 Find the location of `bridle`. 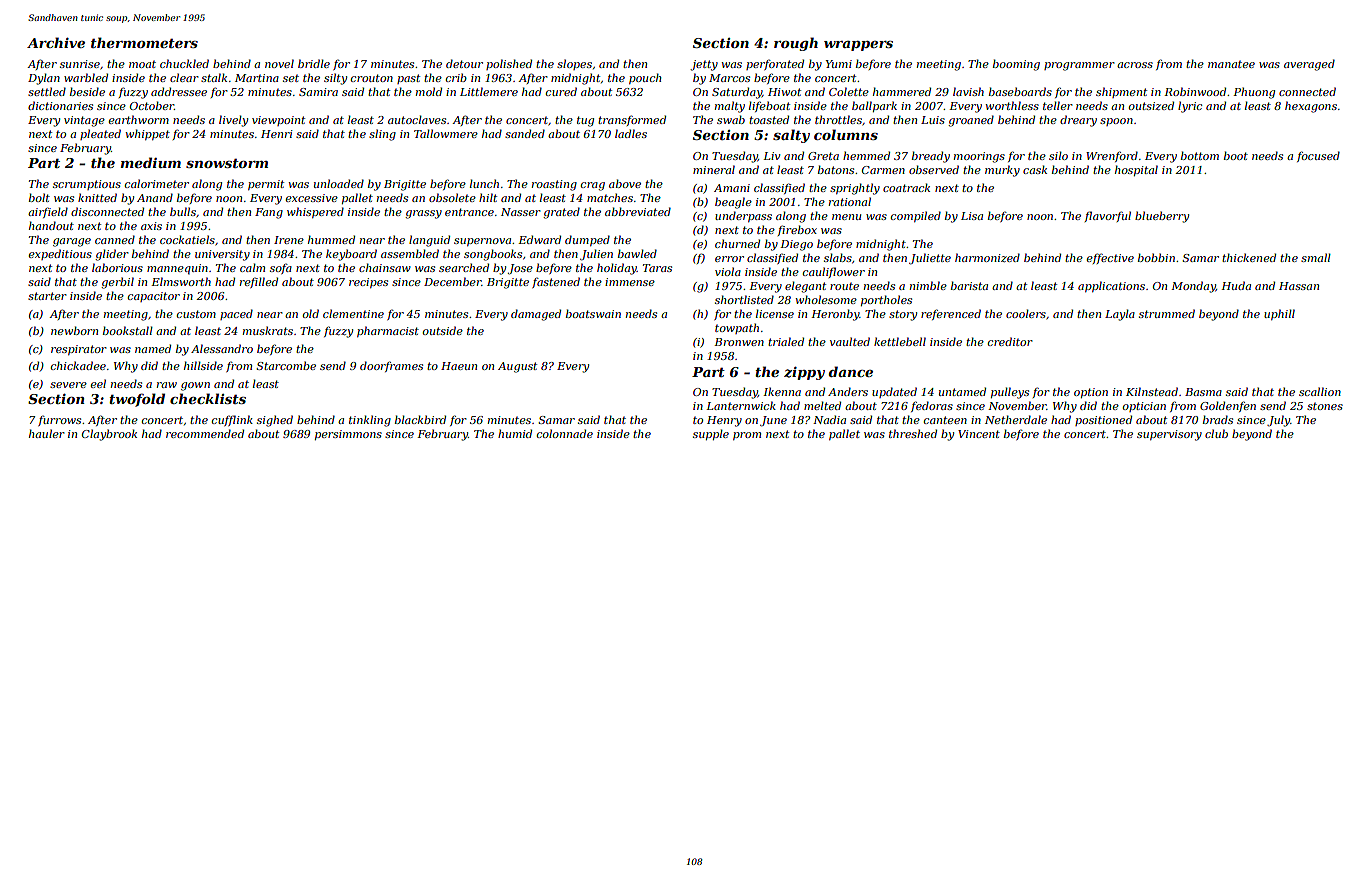

bridle is located at coordinates (314, 63).
